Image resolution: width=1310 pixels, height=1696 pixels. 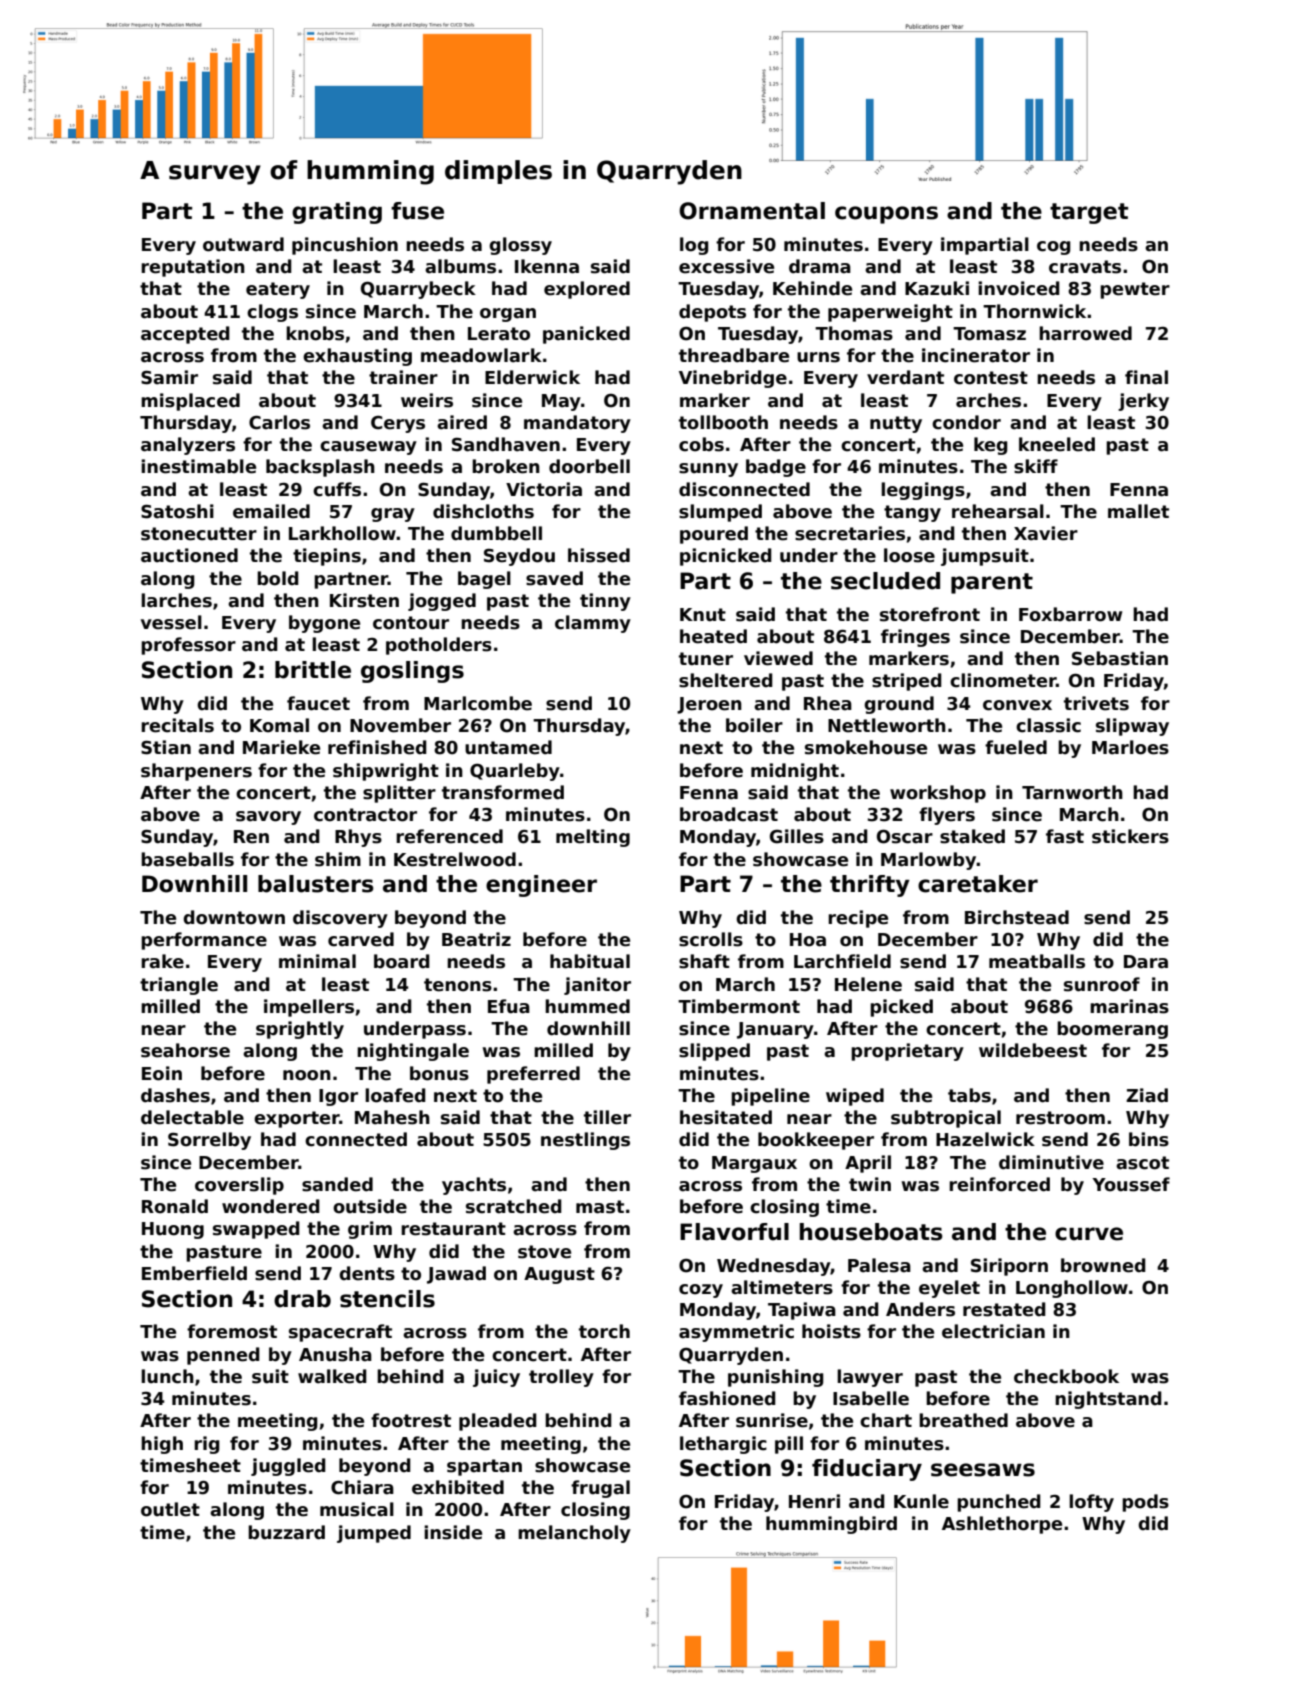 I want to click on Longhollow, so click(x=1072, y=1289).
